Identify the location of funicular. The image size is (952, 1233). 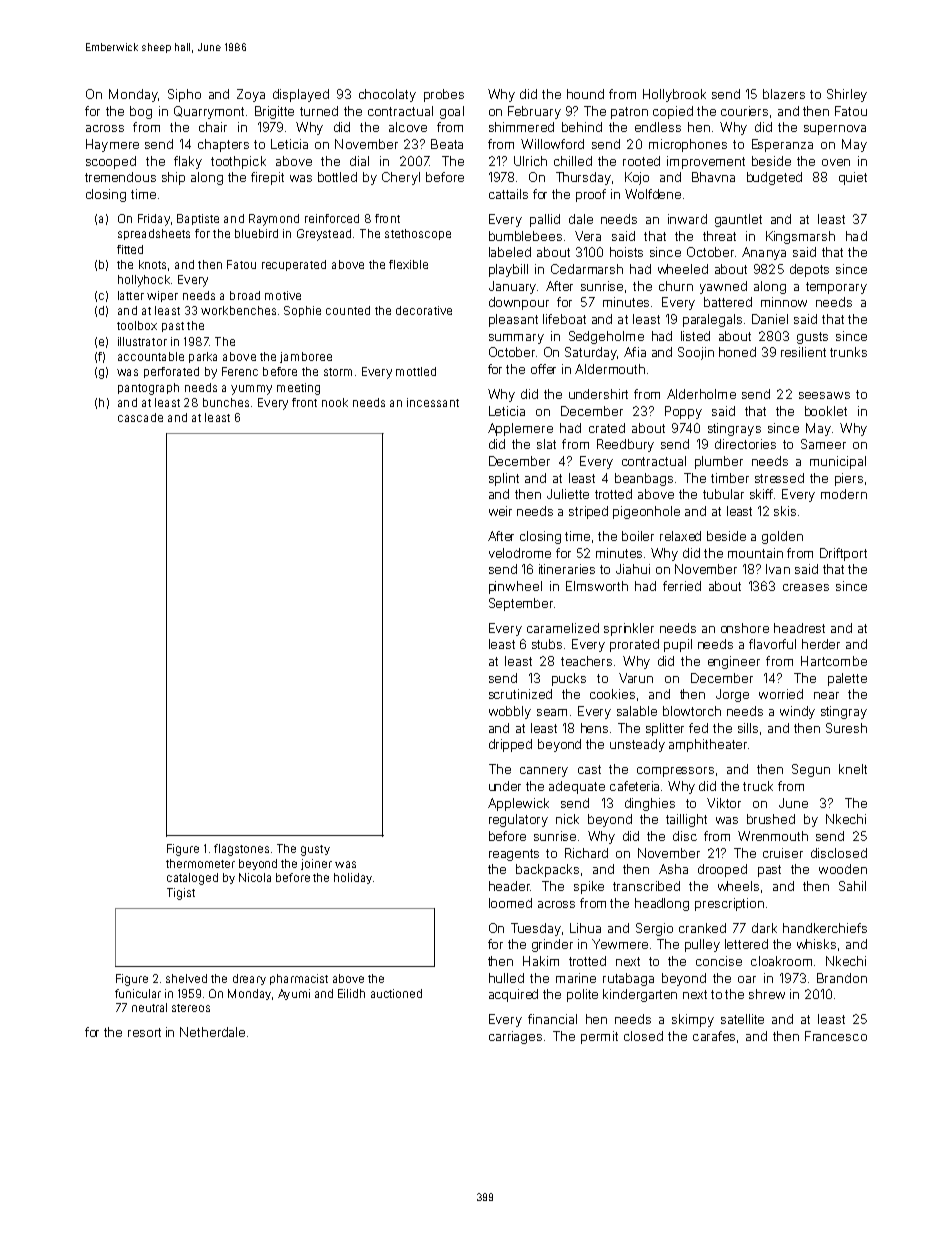
(138, 993).
